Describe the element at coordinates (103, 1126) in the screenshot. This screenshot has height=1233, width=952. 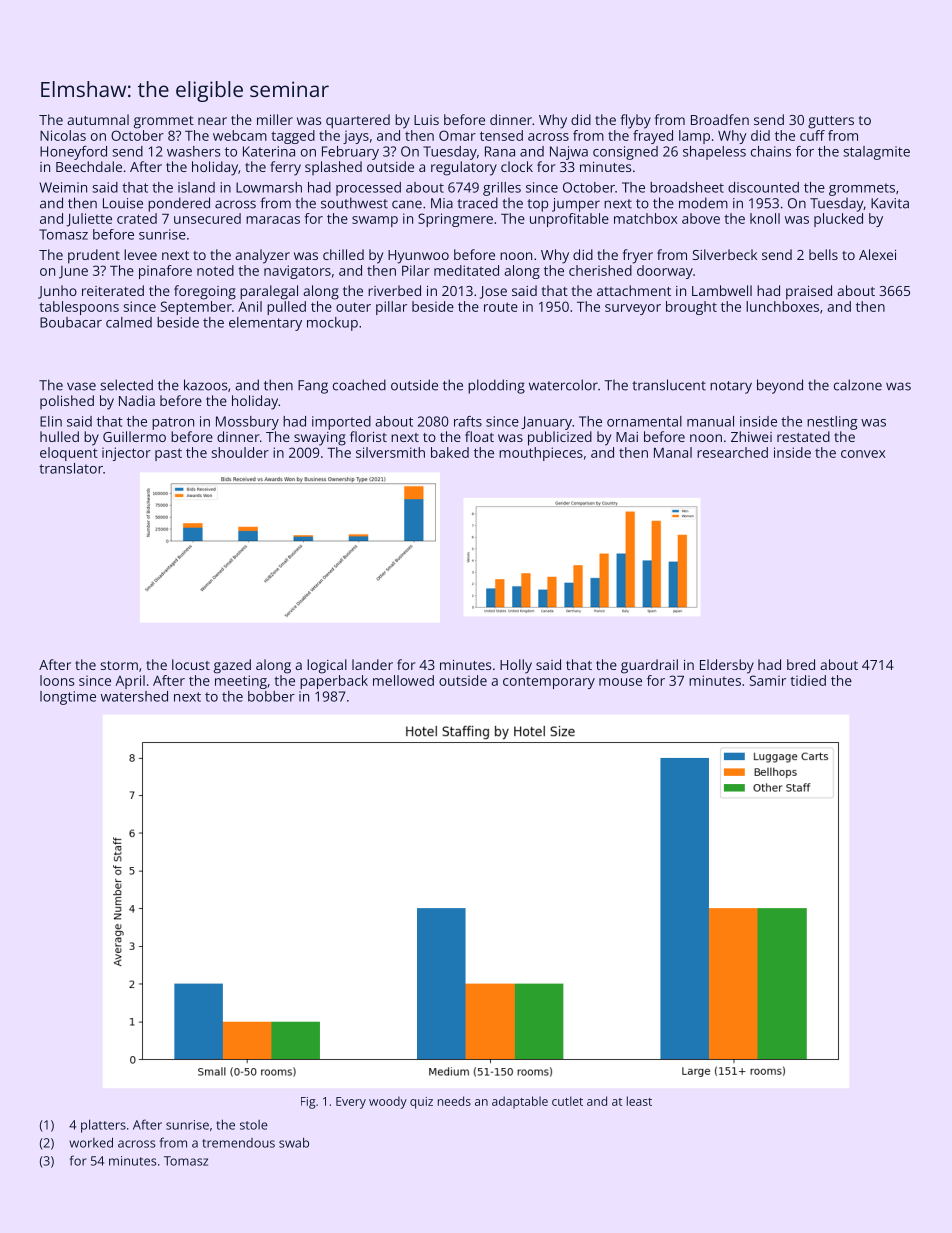
I see `platters` at that location.
